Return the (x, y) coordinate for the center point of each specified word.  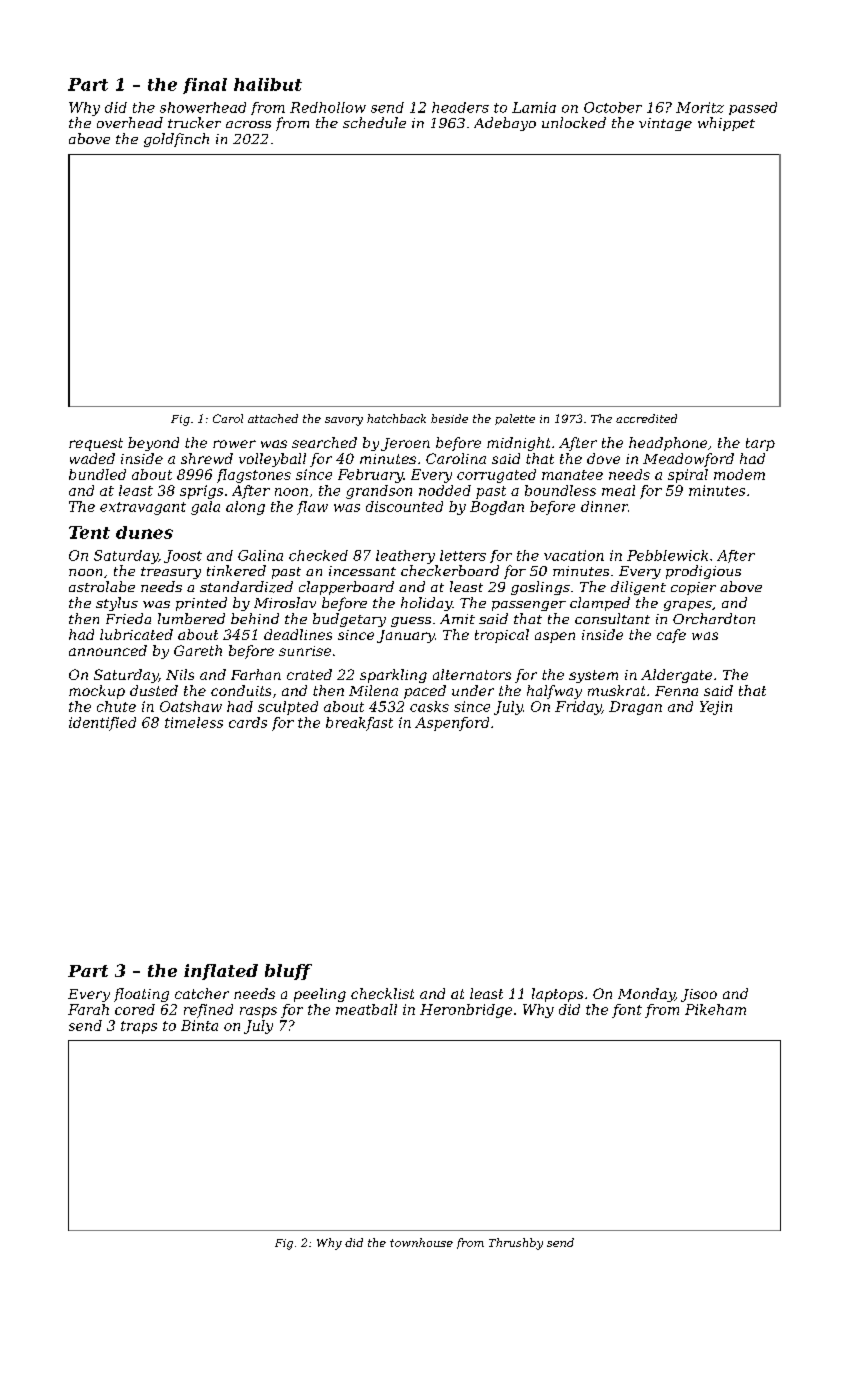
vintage (665, 124)
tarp (760, 444)
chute (116, 706)
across (248, 124)
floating (141, 995)
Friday (578, 708)
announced (108, 650)
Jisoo (699, 995)
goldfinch (176, 140)
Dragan (635, 708)
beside (449, 418)
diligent (638, 588)
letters (463, 555)
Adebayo (505, 124)
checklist (382, 993)
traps (139, 1027)
